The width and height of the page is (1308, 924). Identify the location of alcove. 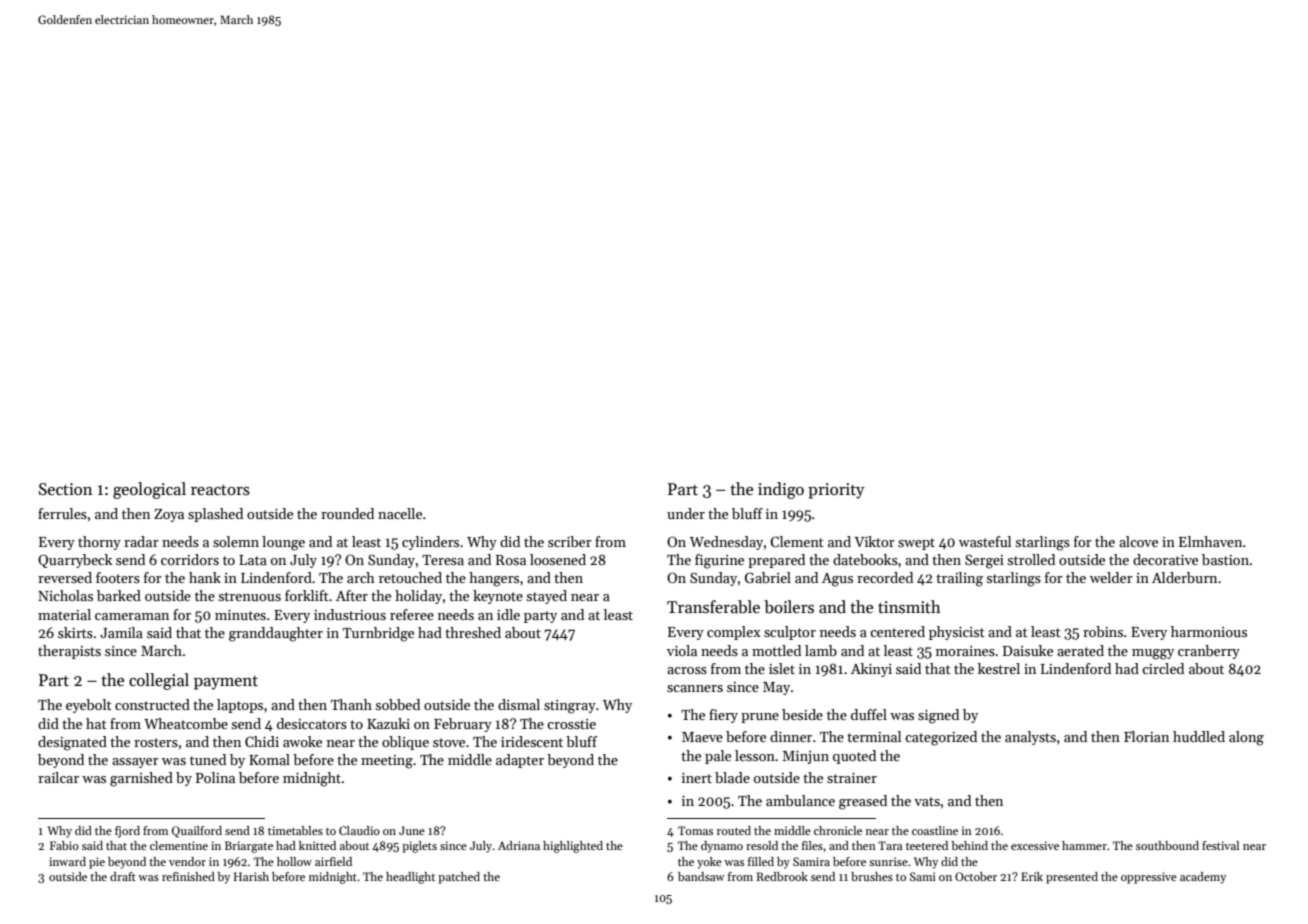
(1138, 541).
